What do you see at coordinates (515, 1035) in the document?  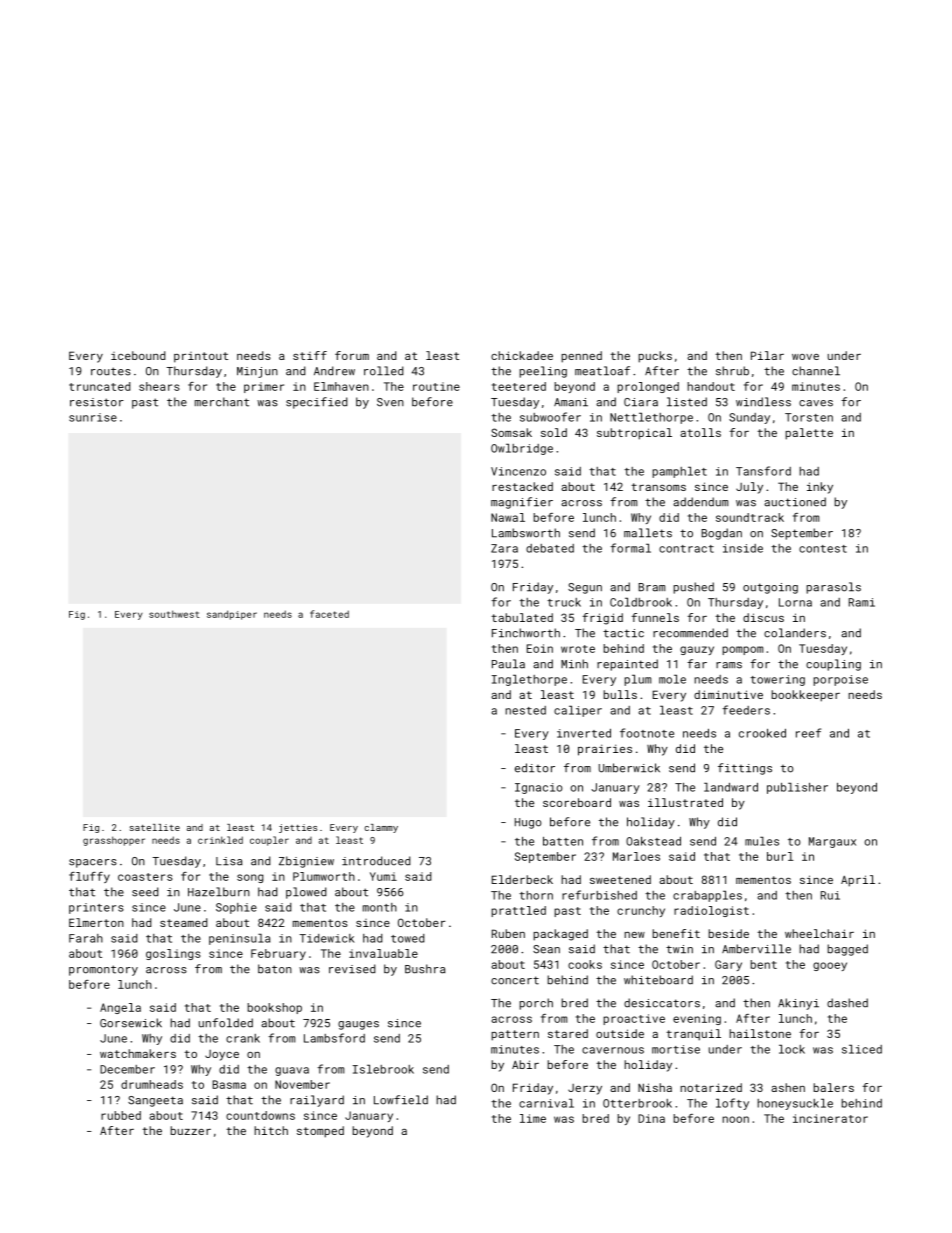 I see `pattern` at bounding box center [515, 1035].
